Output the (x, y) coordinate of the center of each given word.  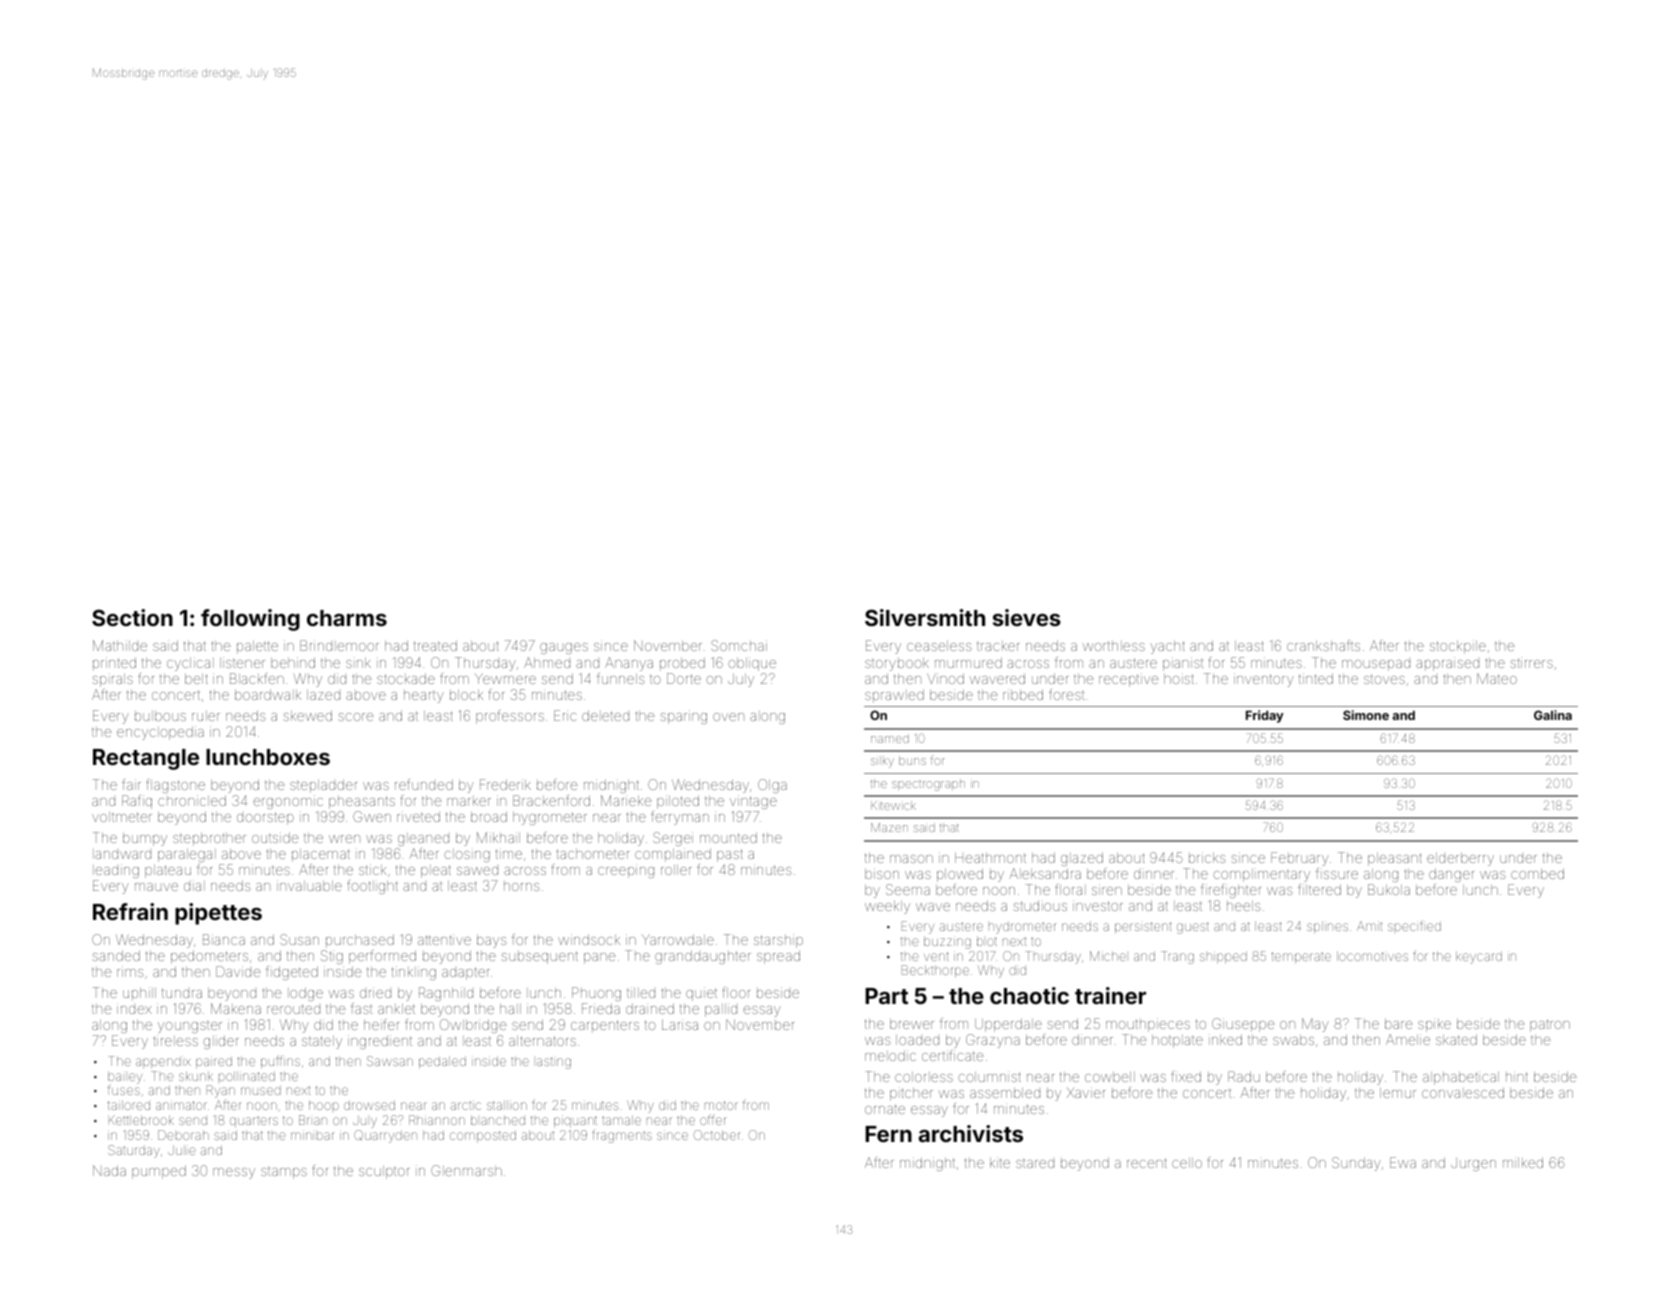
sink (358, 663)
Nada (109, 1170)
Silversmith (925, 617)
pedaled (442, 1062)
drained (650, 1008)
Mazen (889, 827)
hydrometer (1022, 927)
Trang (1177, 957)
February (1300, 859)
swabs (1293, 1040)
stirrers (1531, 662)
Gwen (372, 816)
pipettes (218, 914)
